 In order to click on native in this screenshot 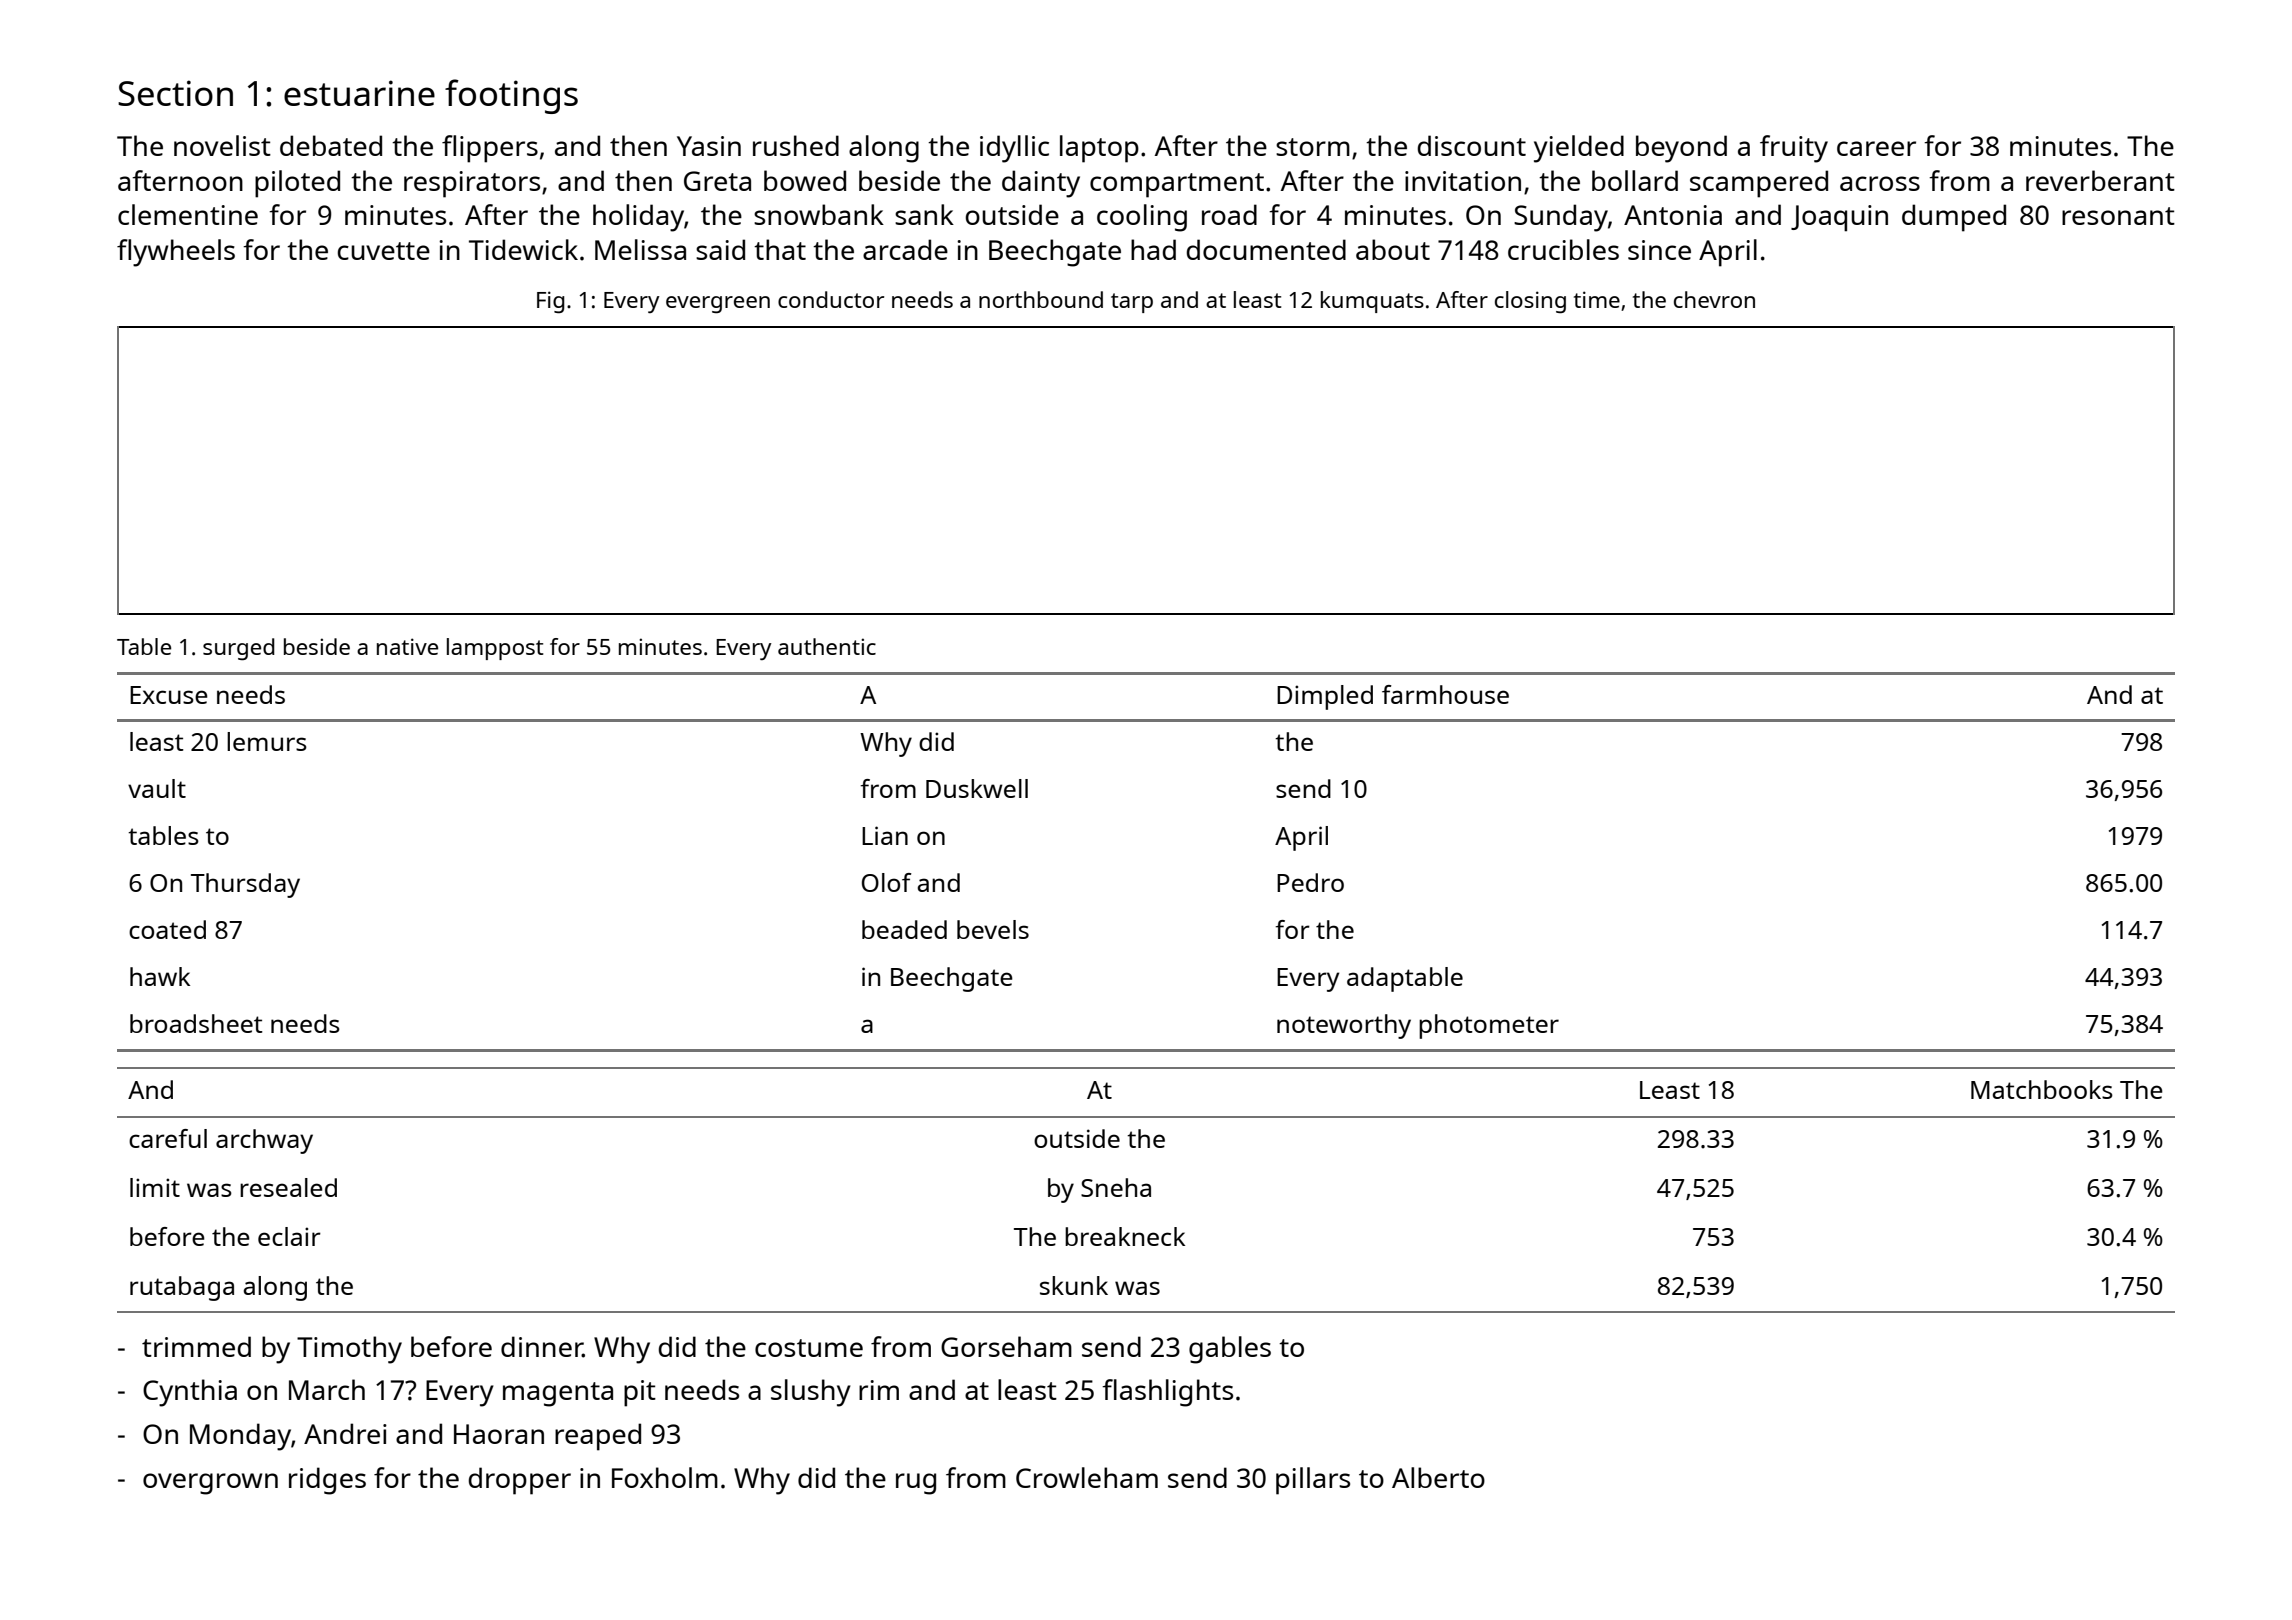, I will do `click(407, 646)`.
